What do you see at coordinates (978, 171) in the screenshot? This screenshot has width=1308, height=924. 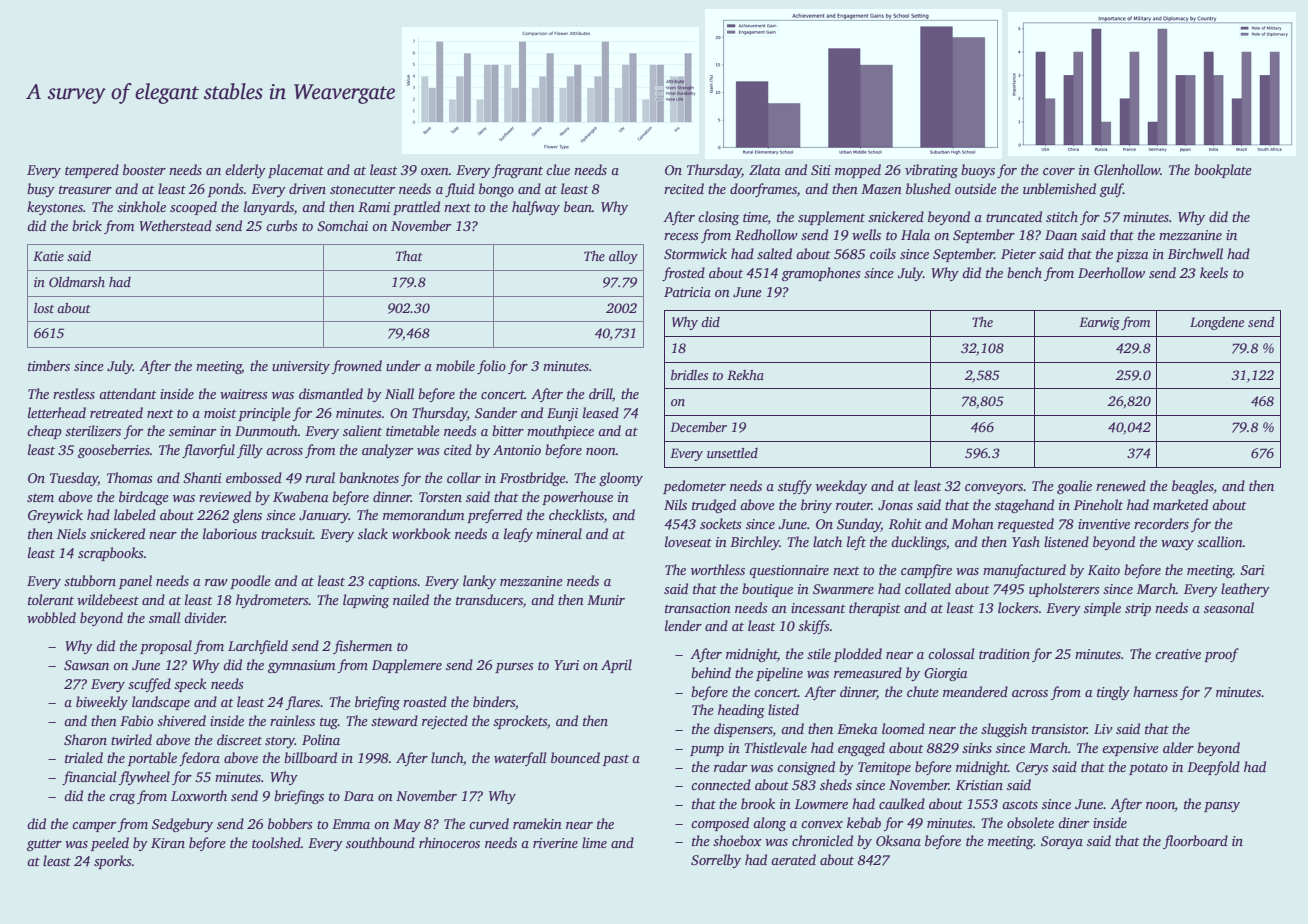 I see `buoys` at bounding box center [978, 171].
